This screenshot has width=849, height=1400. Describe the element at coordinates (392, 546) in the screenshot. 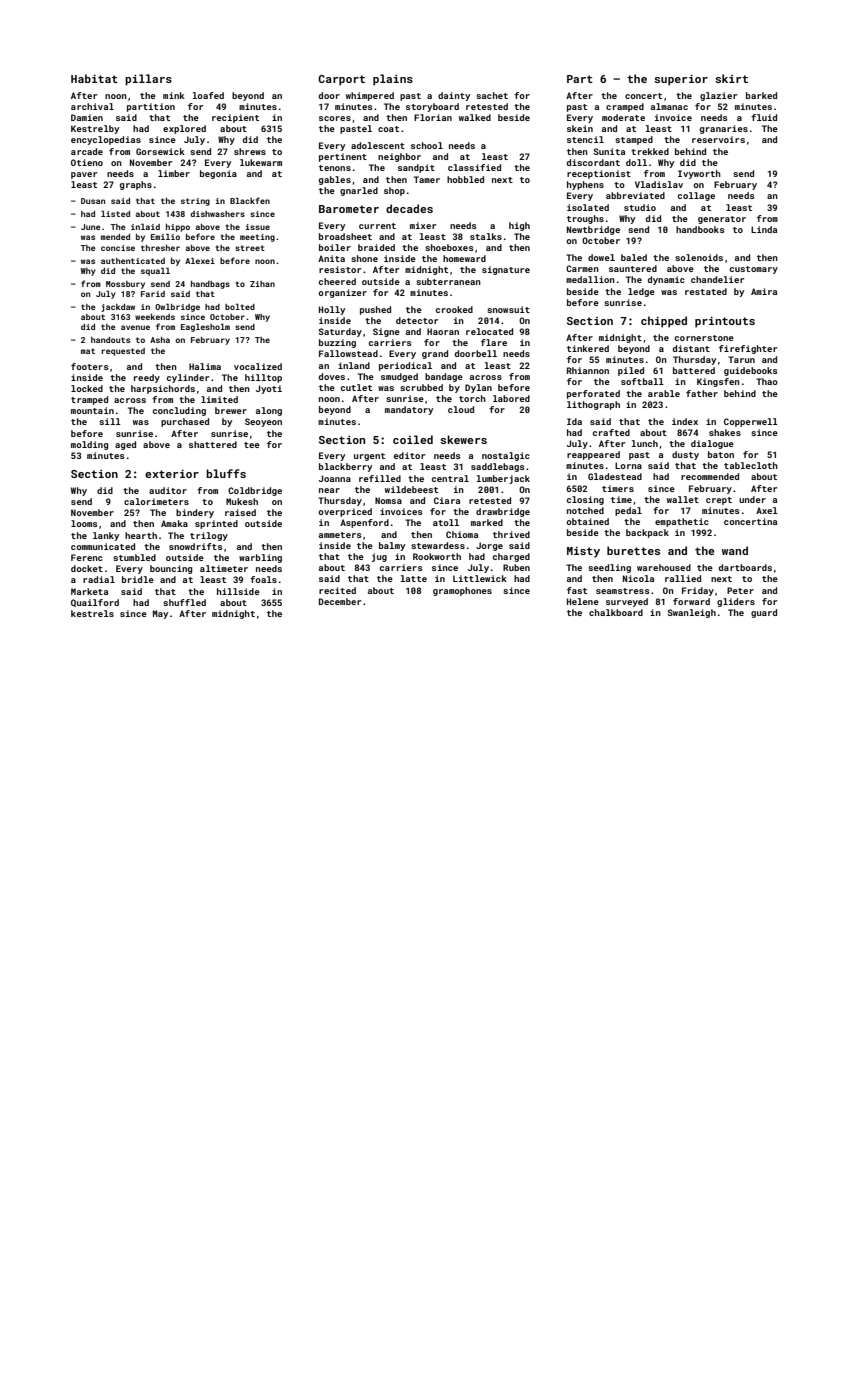

I see `balmy` at that location.
